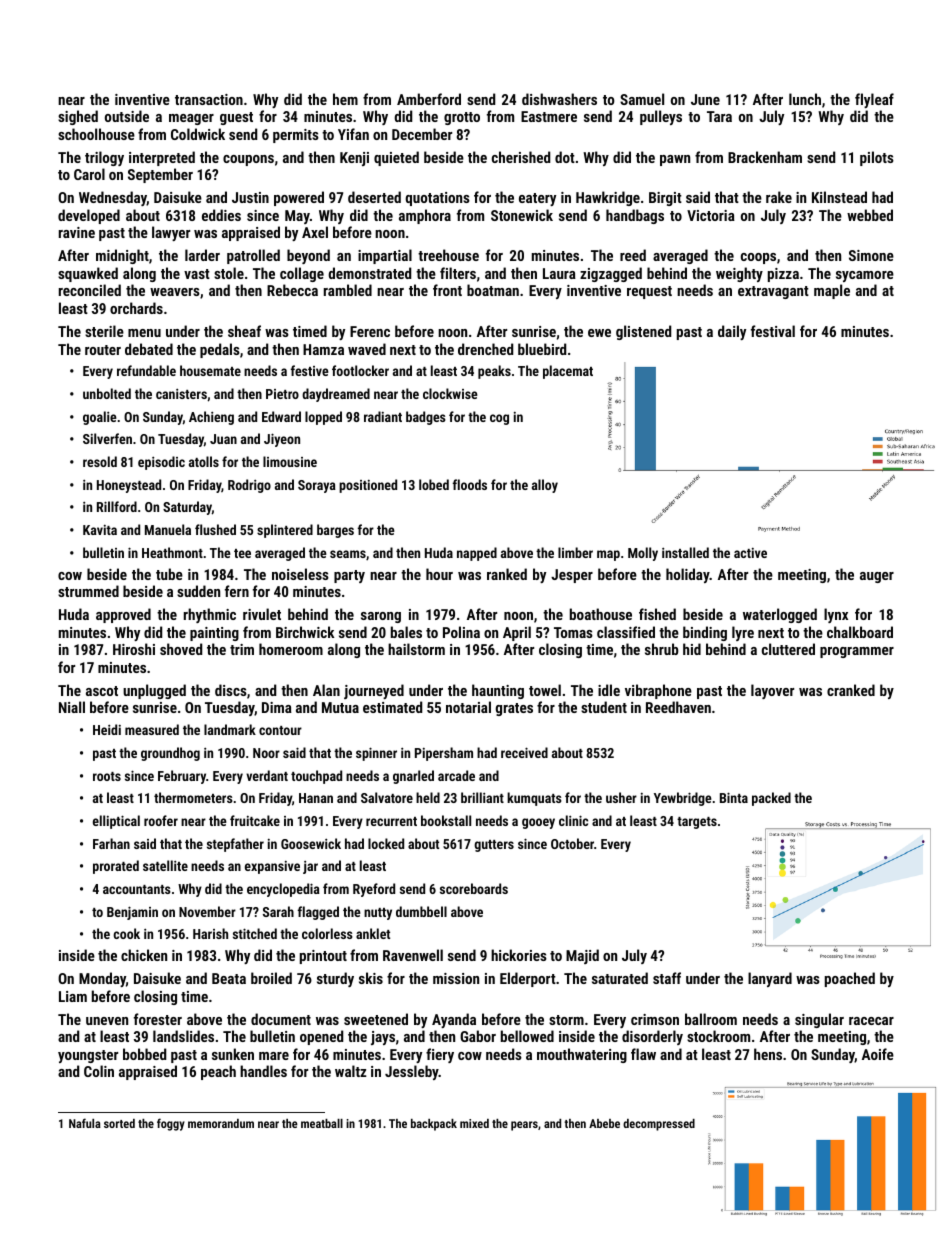  What do you see at coordinates (877, 577) in the screenshot?
I see `auger` at bounding box center [877, 577].
